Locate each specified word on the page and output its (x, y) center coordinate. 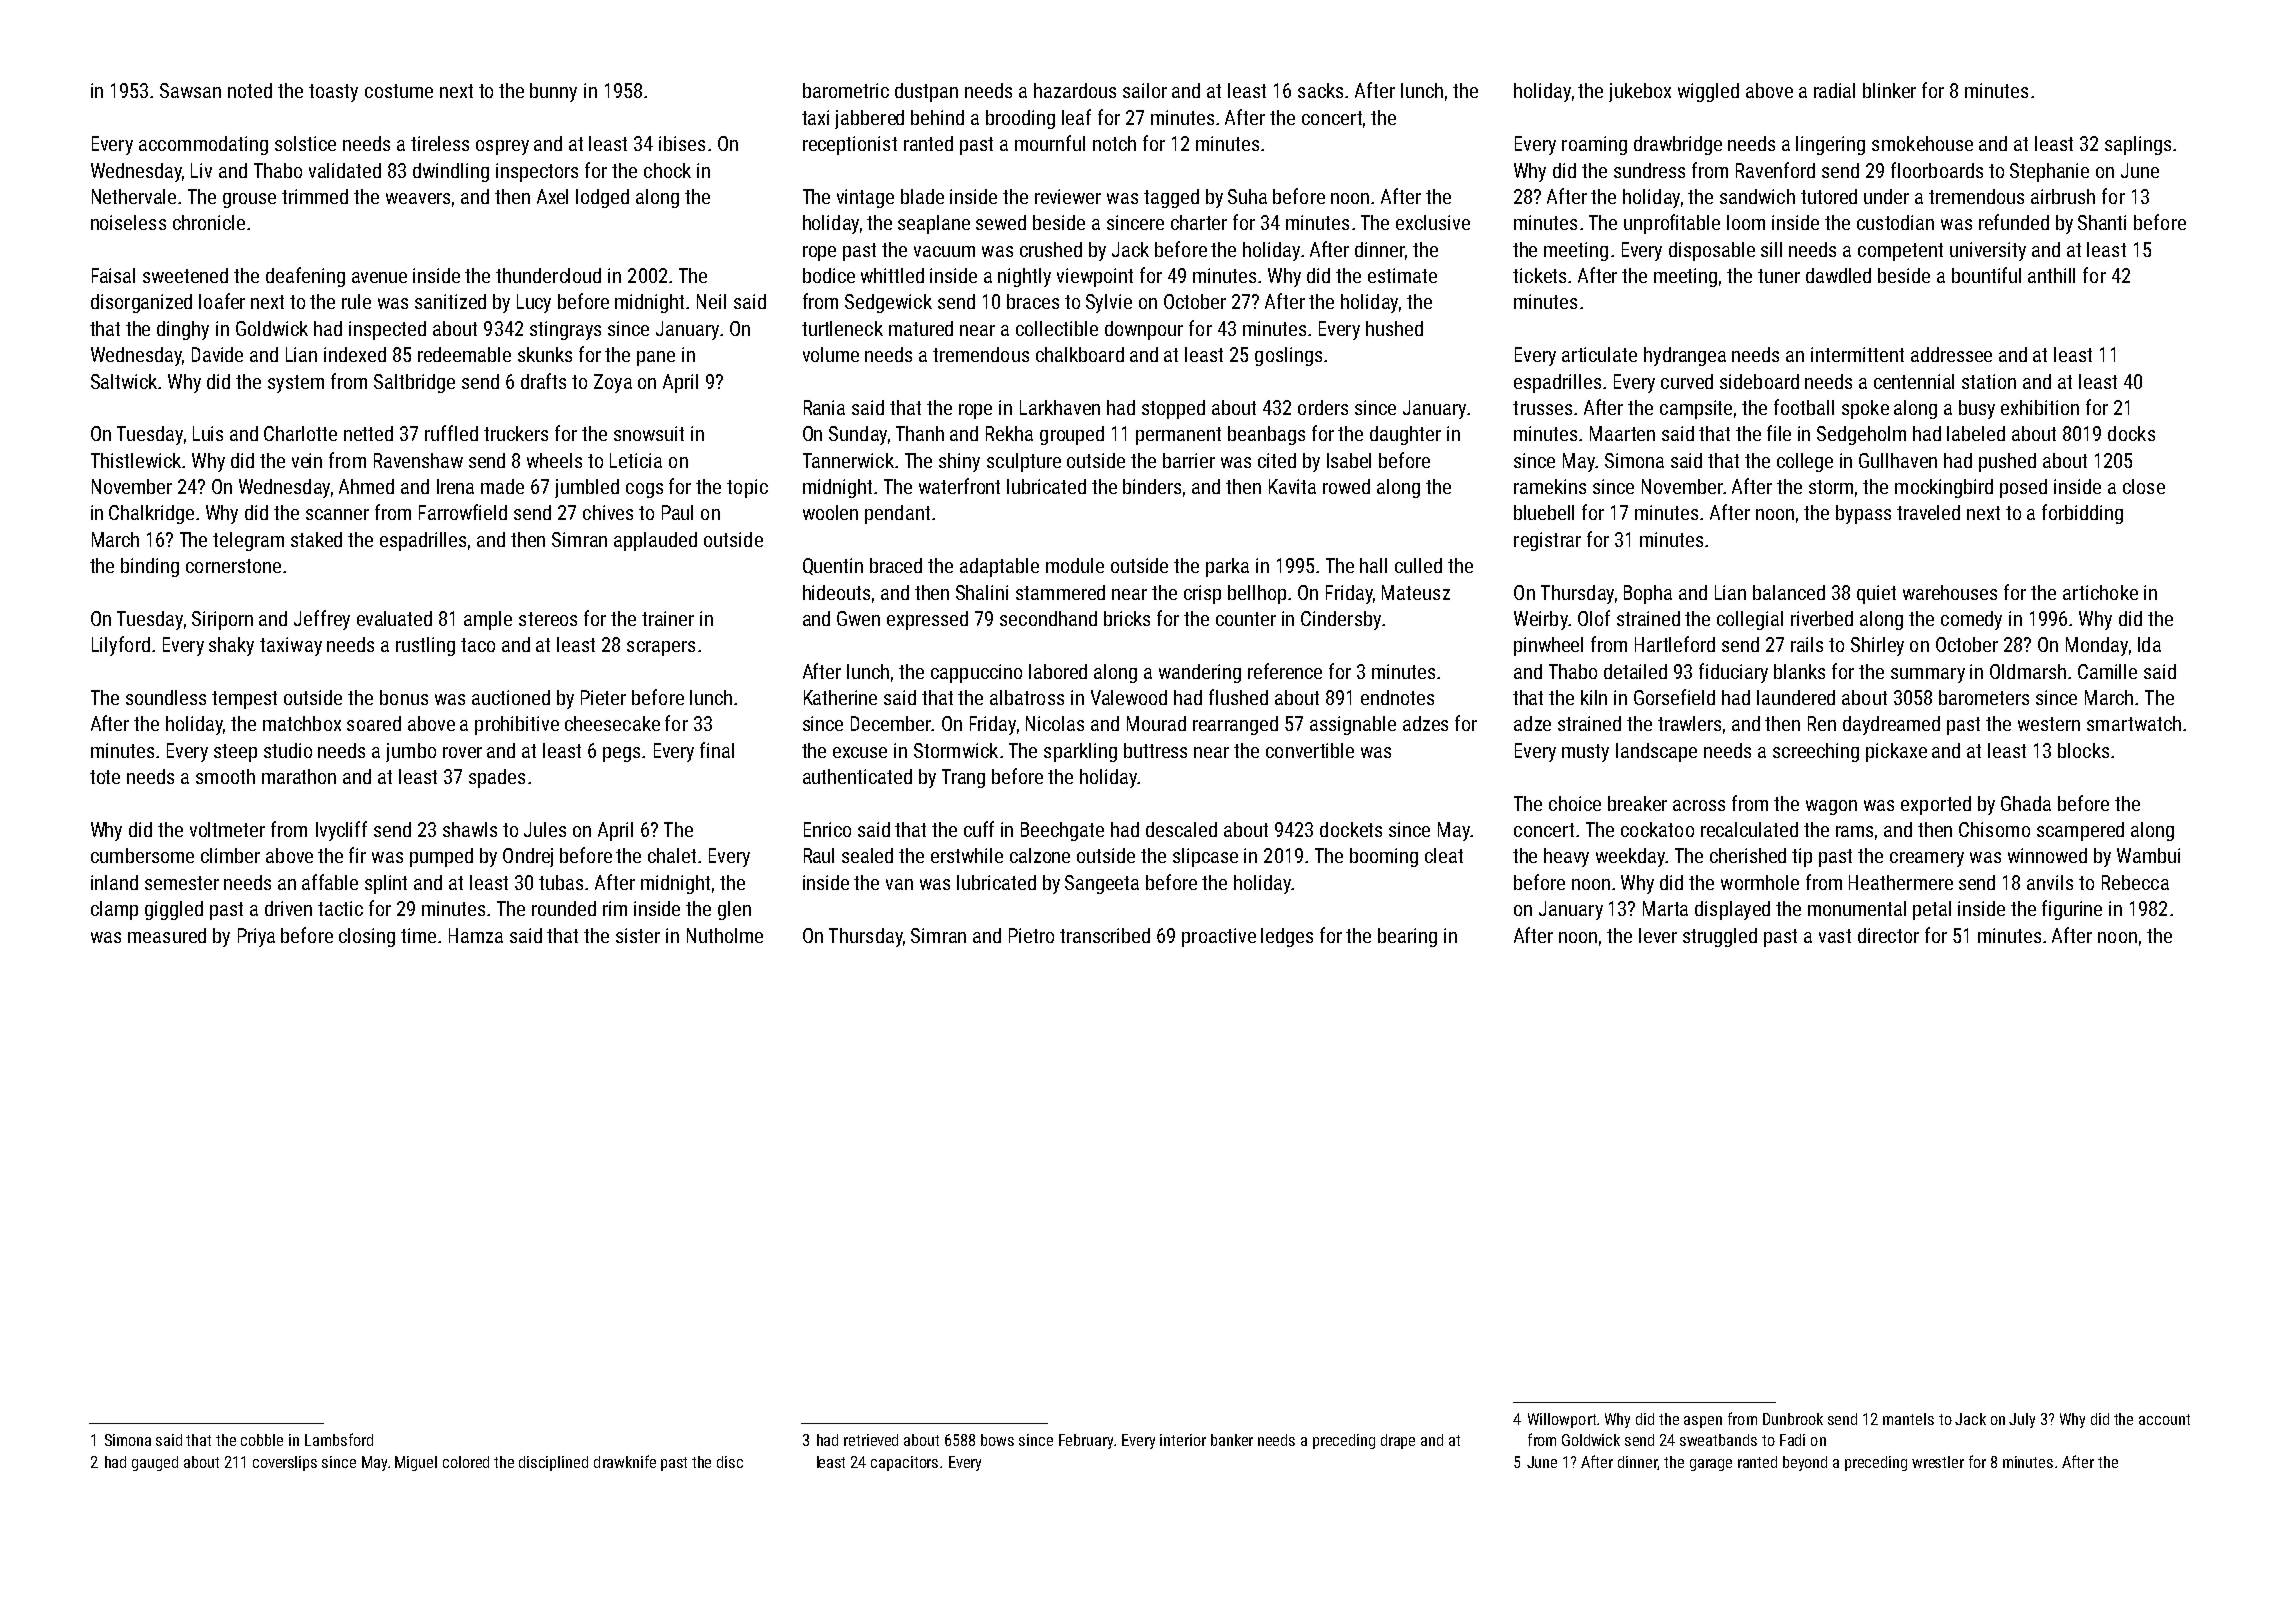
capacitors (904, 1463)
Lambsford (339, 1439)
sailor (1145, 90)
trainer (668, 618)
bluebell (1544, 512)
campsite (1696, 409)
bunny (553, 92)
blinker (1889, 90)
